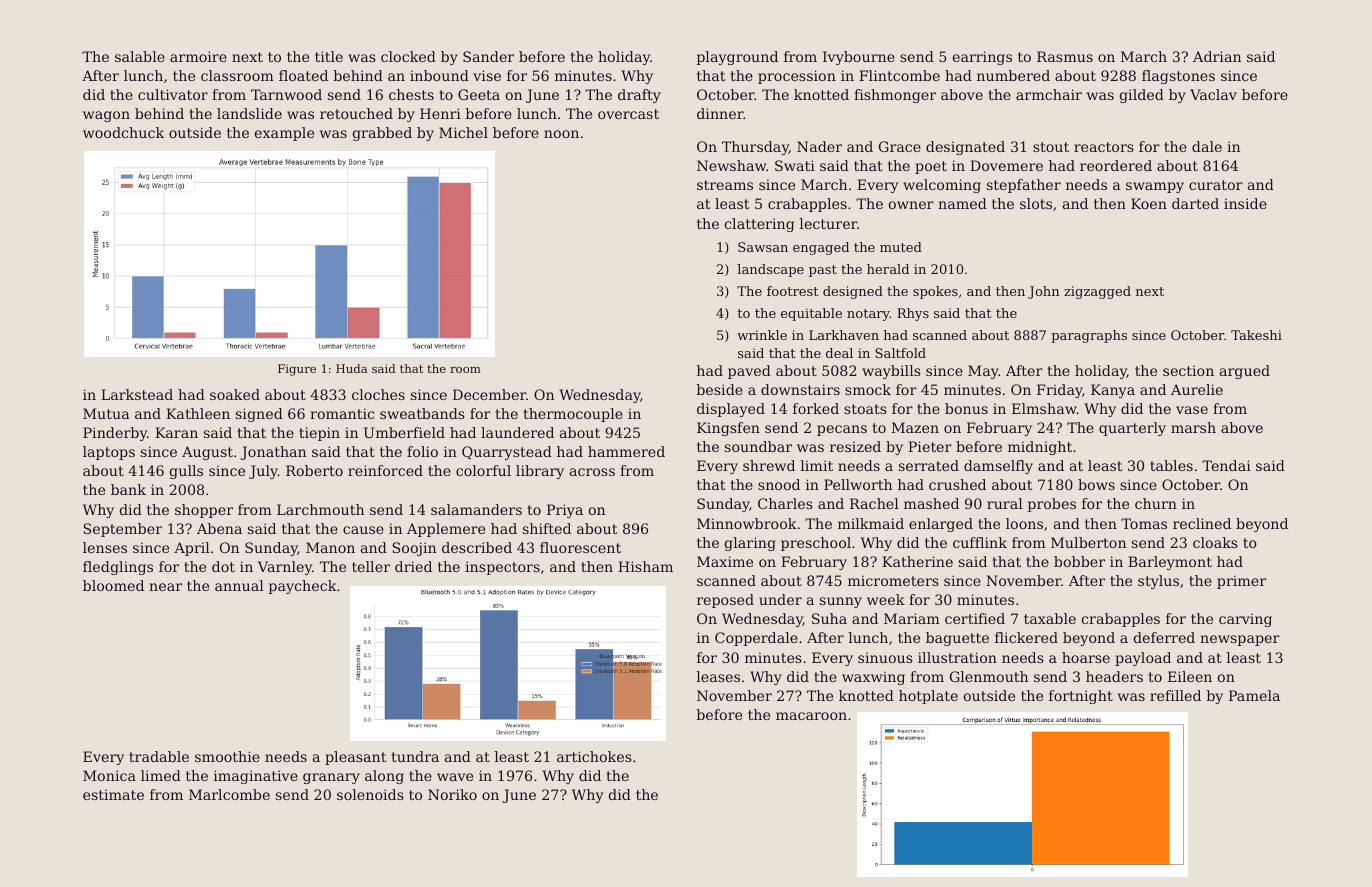 Image resolution: width=1372 pixels, height=887 pixels. Describe the element at coordinates (113, 794) in the document. I see `estimate` at that location.
